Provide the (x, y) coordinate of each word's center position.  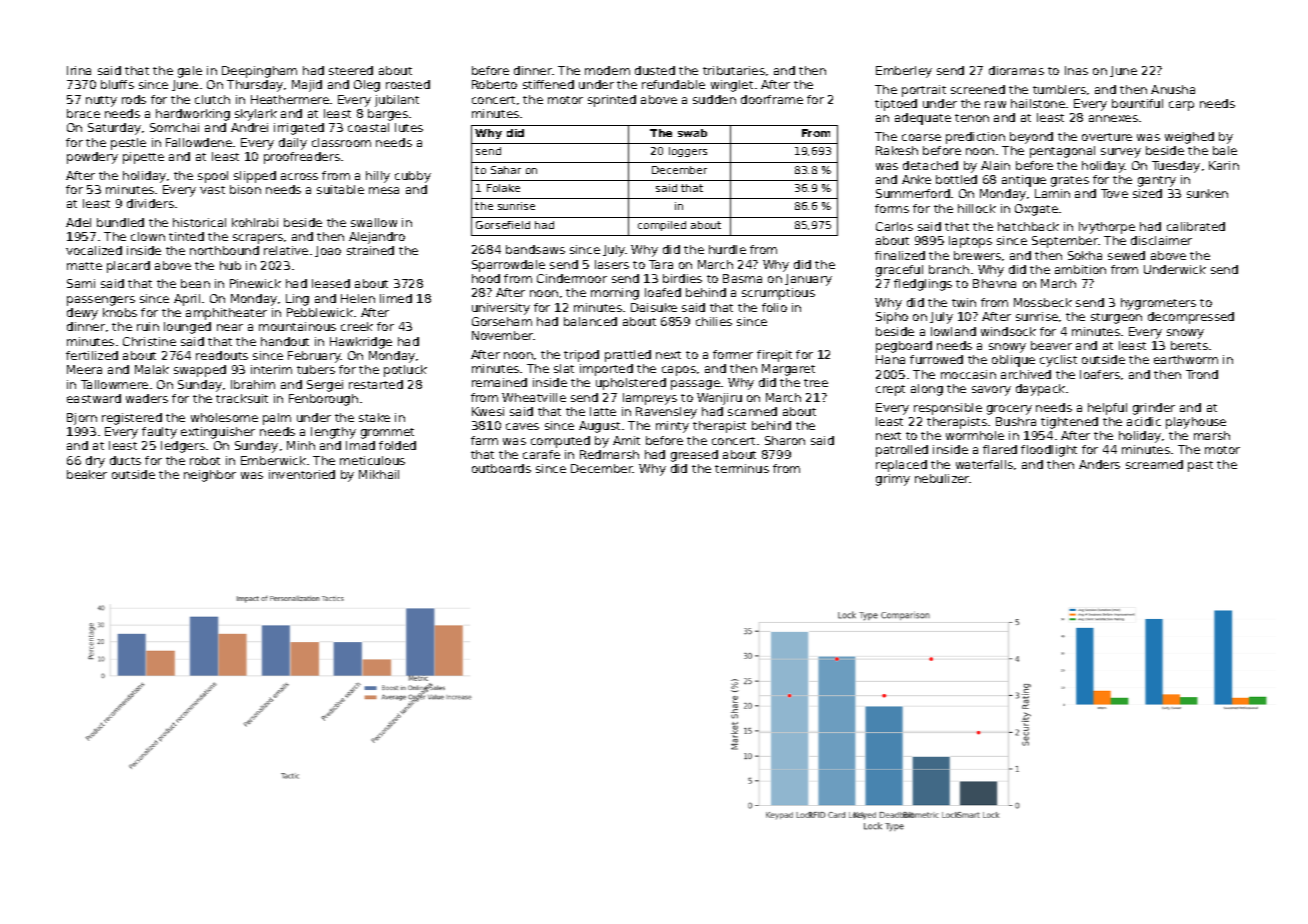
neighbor (210, 476)
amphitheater (226, 314)
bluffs (117, 84)
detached (930, 165)
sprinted (612, 101)
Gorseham (502, 321)
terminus (742, 468)
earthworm (1186, 359)
